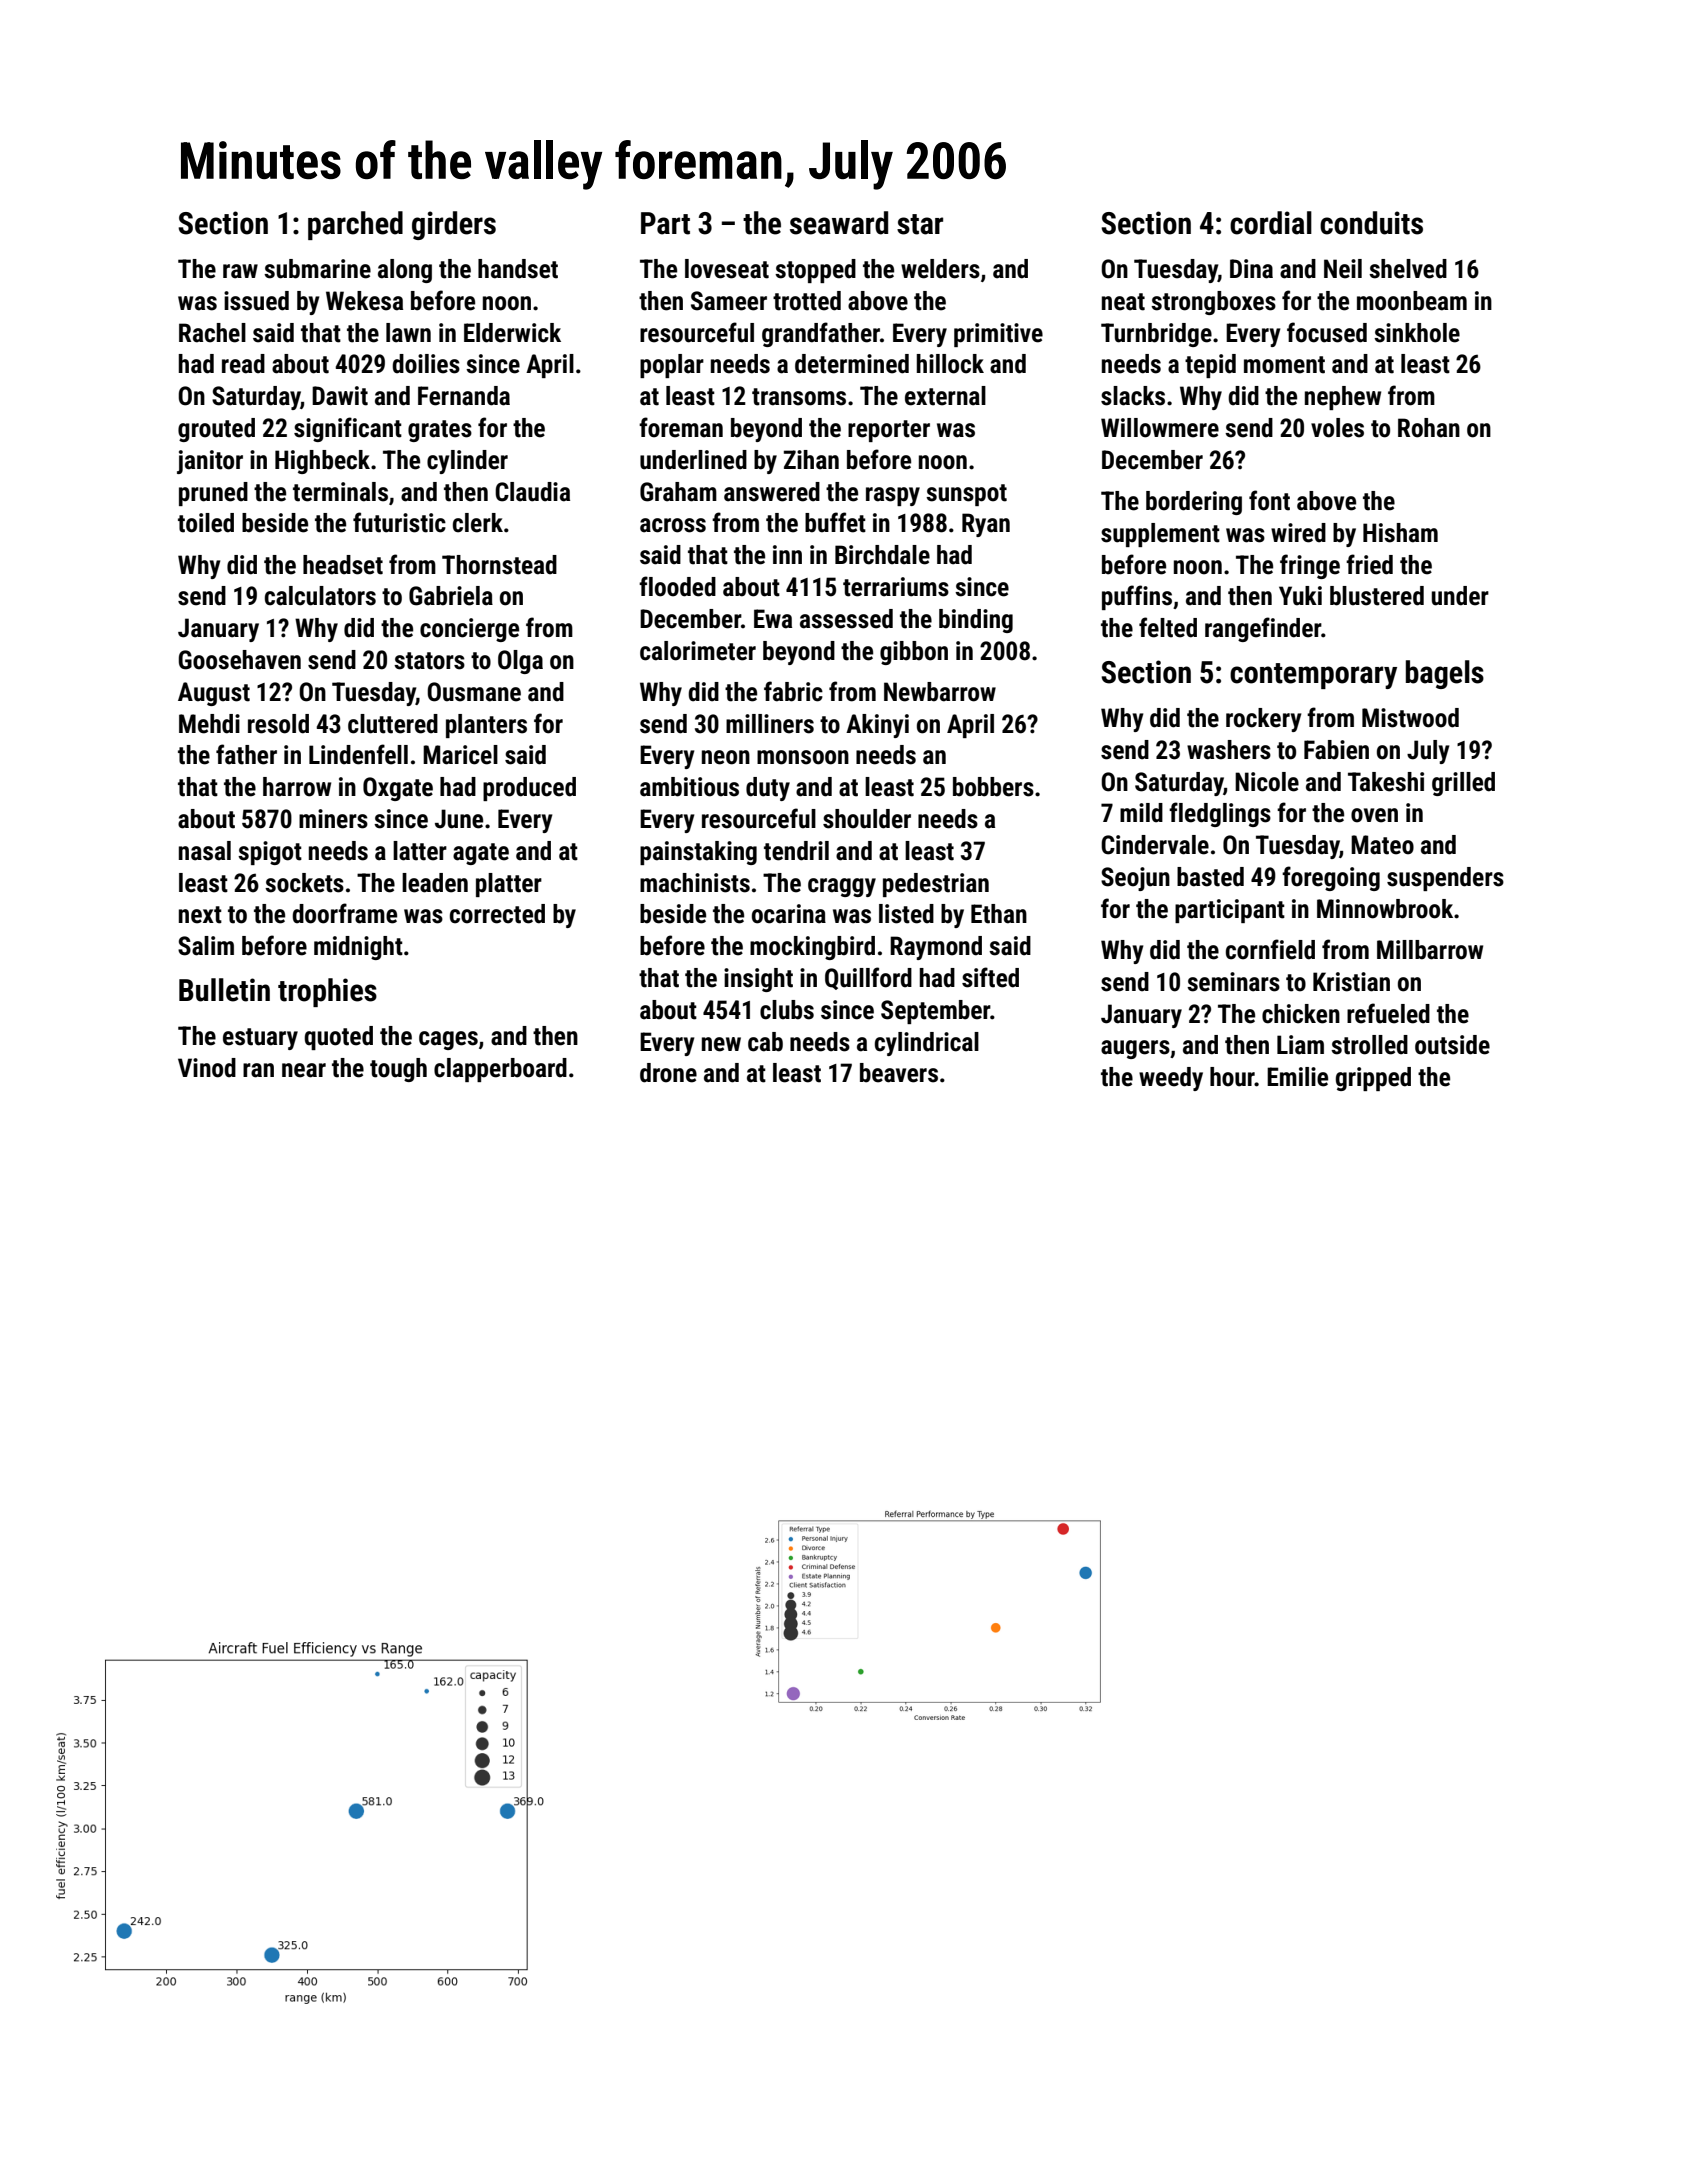 The height and width of the screenshot is (2178, 1683). I want to click on tepid, so click(1210, 366).
